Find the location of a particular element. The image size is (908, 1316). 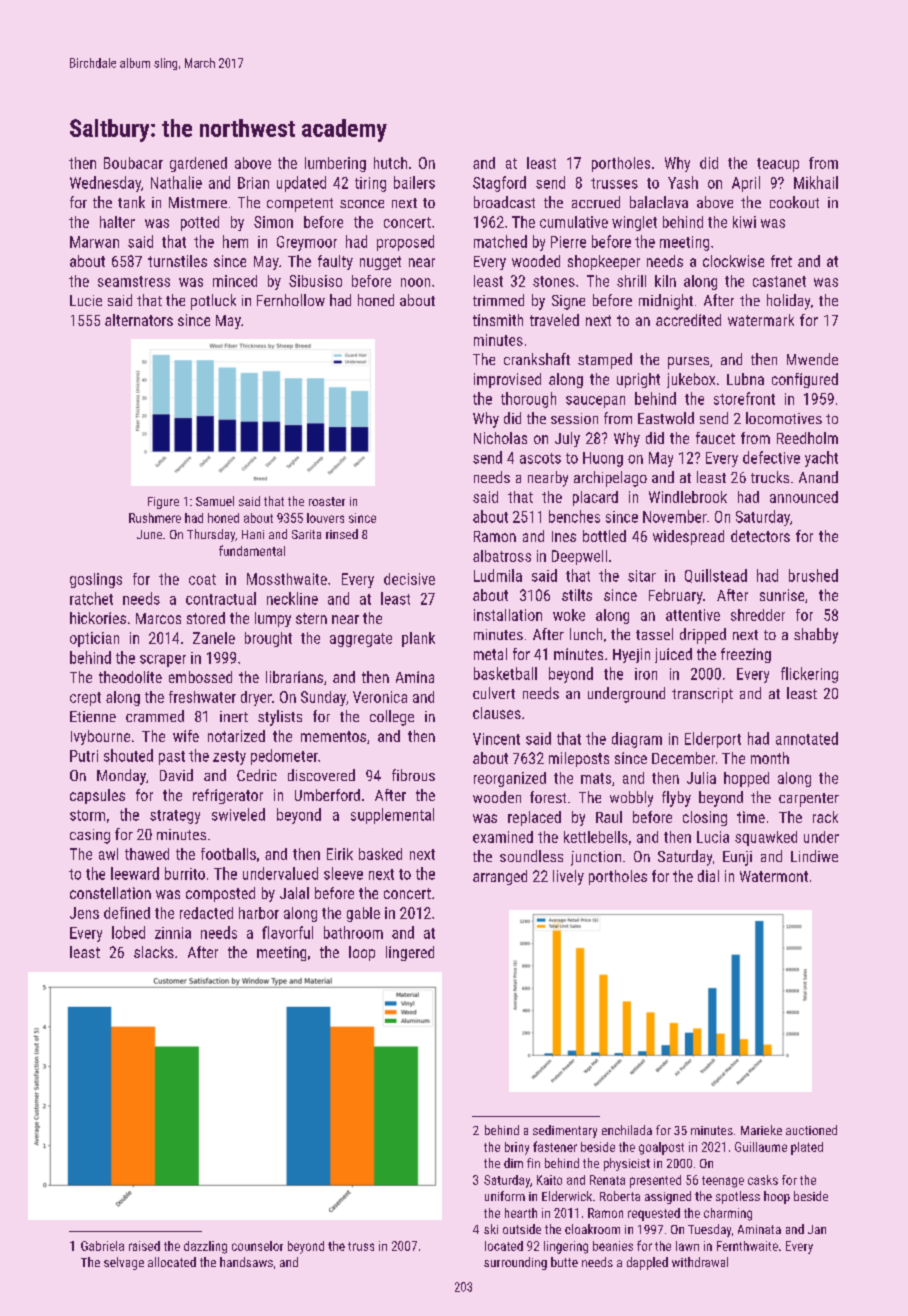

teacup is located at coordinates (778, 165).
